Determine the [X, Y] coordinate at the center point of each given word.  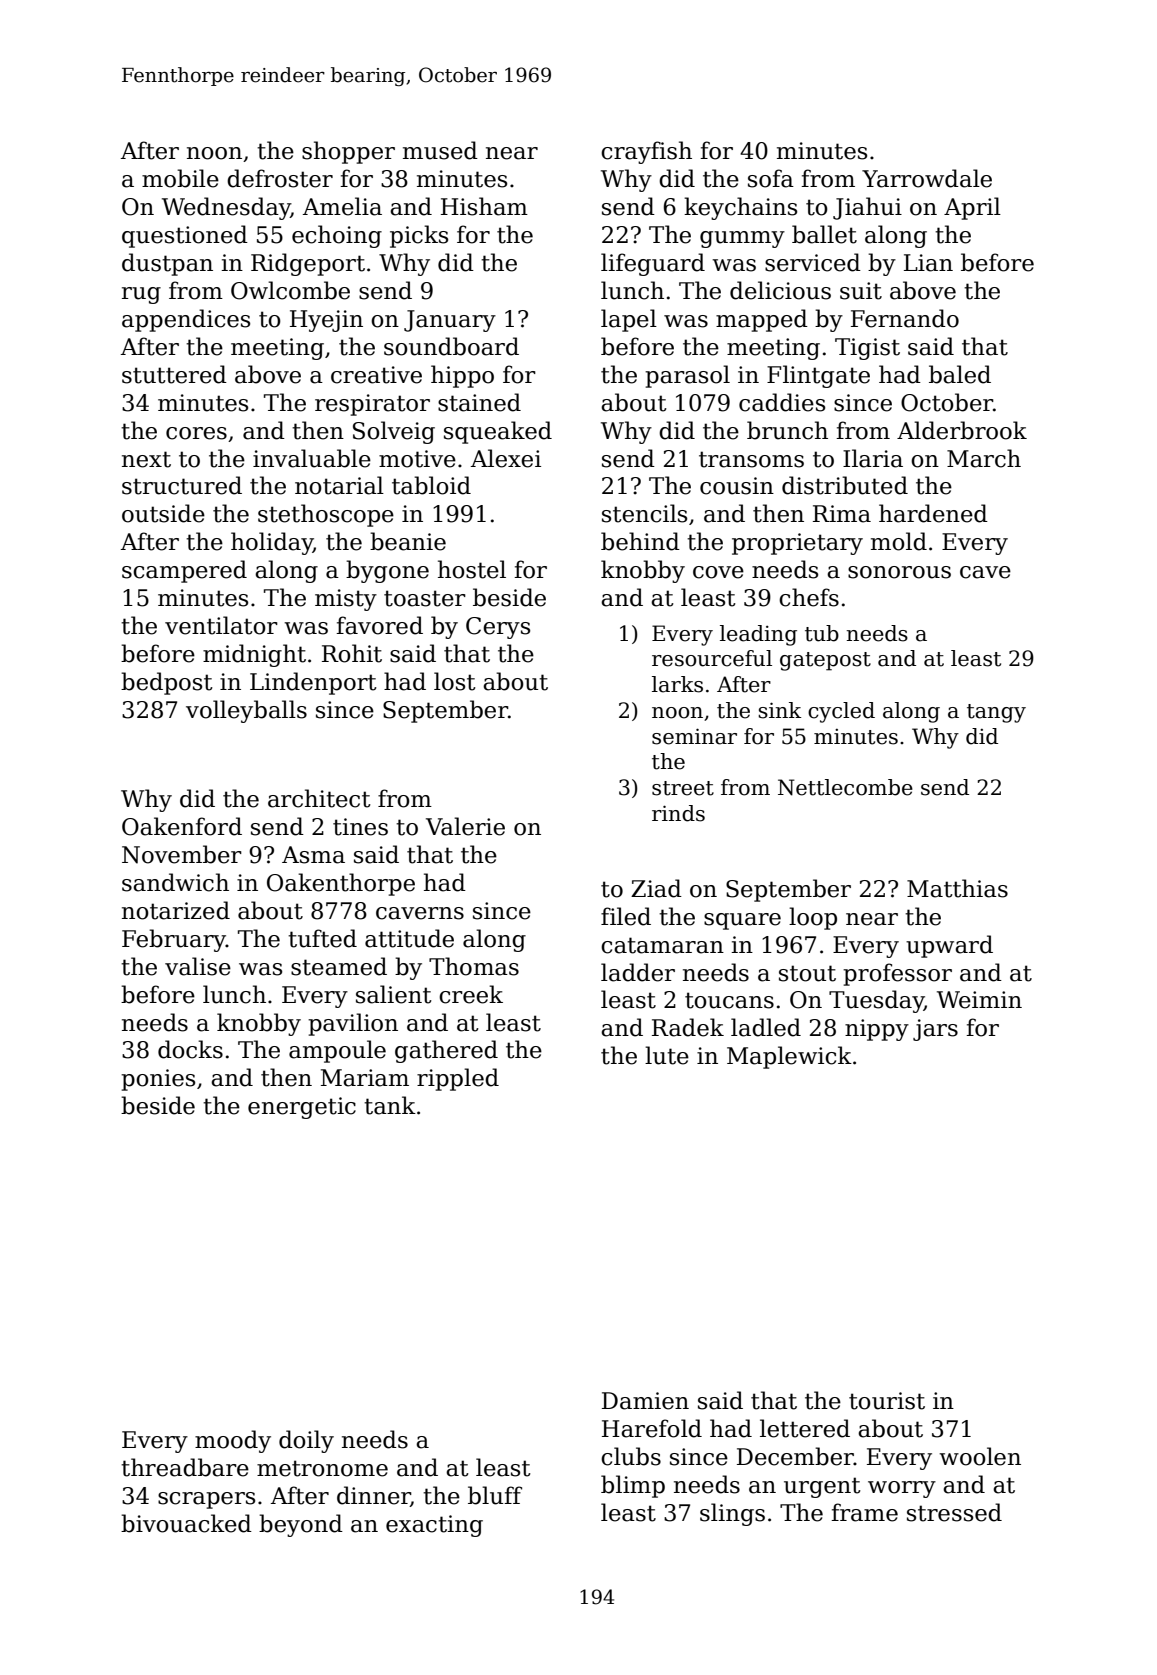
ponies [158, 1080]
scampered [184, 571]
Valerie [465, 826]
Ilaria [873, 458]
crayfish [646, 152]
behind [640, 541]
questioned [185, 236]
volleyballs [246, 711]
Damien [645, 1401]
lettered [805, 1428]
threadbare [185, 1467]
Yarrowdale [927, 178]
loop [813, 918]
